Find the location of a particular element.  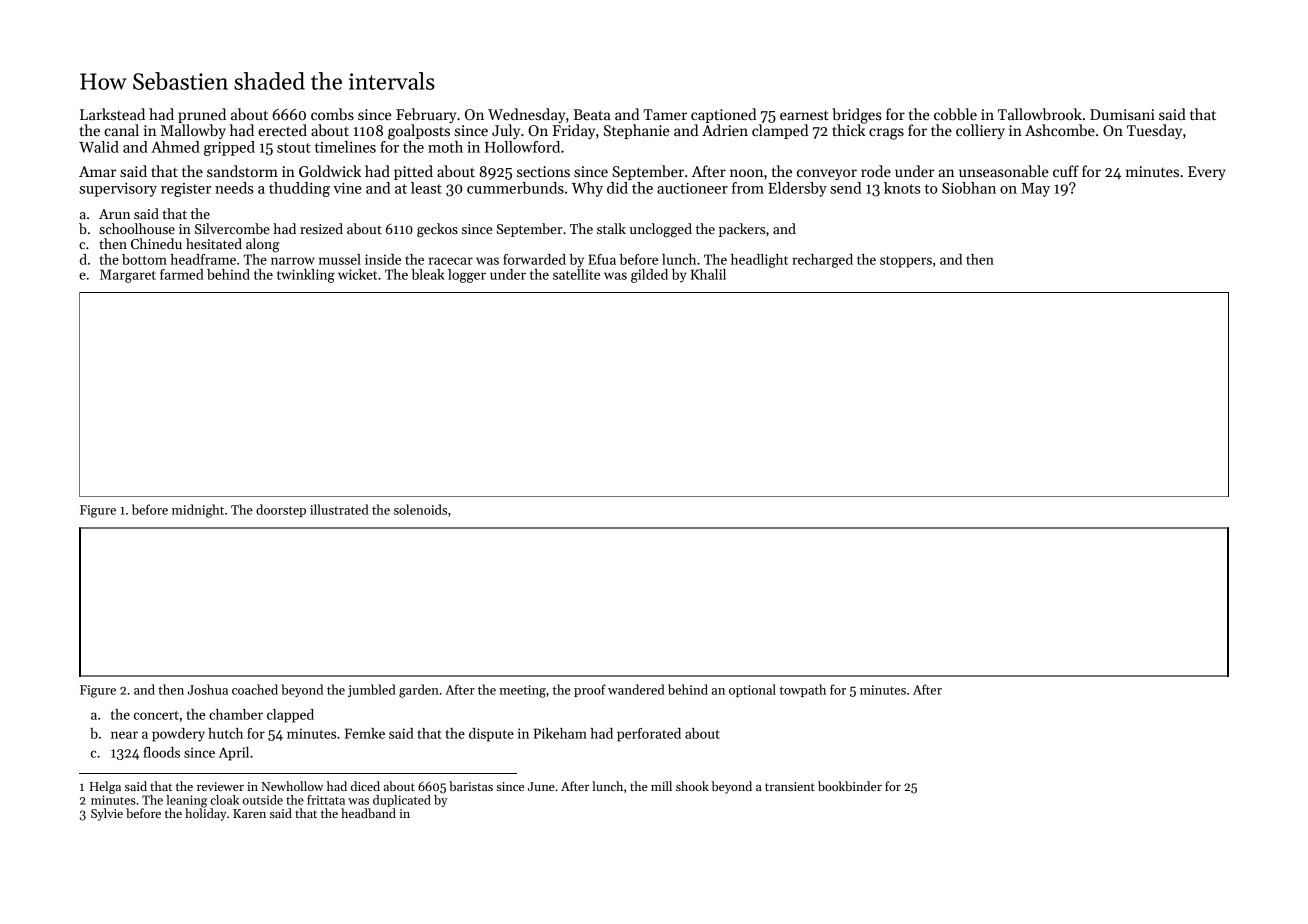

Why is located at coordinates (587, 189).
